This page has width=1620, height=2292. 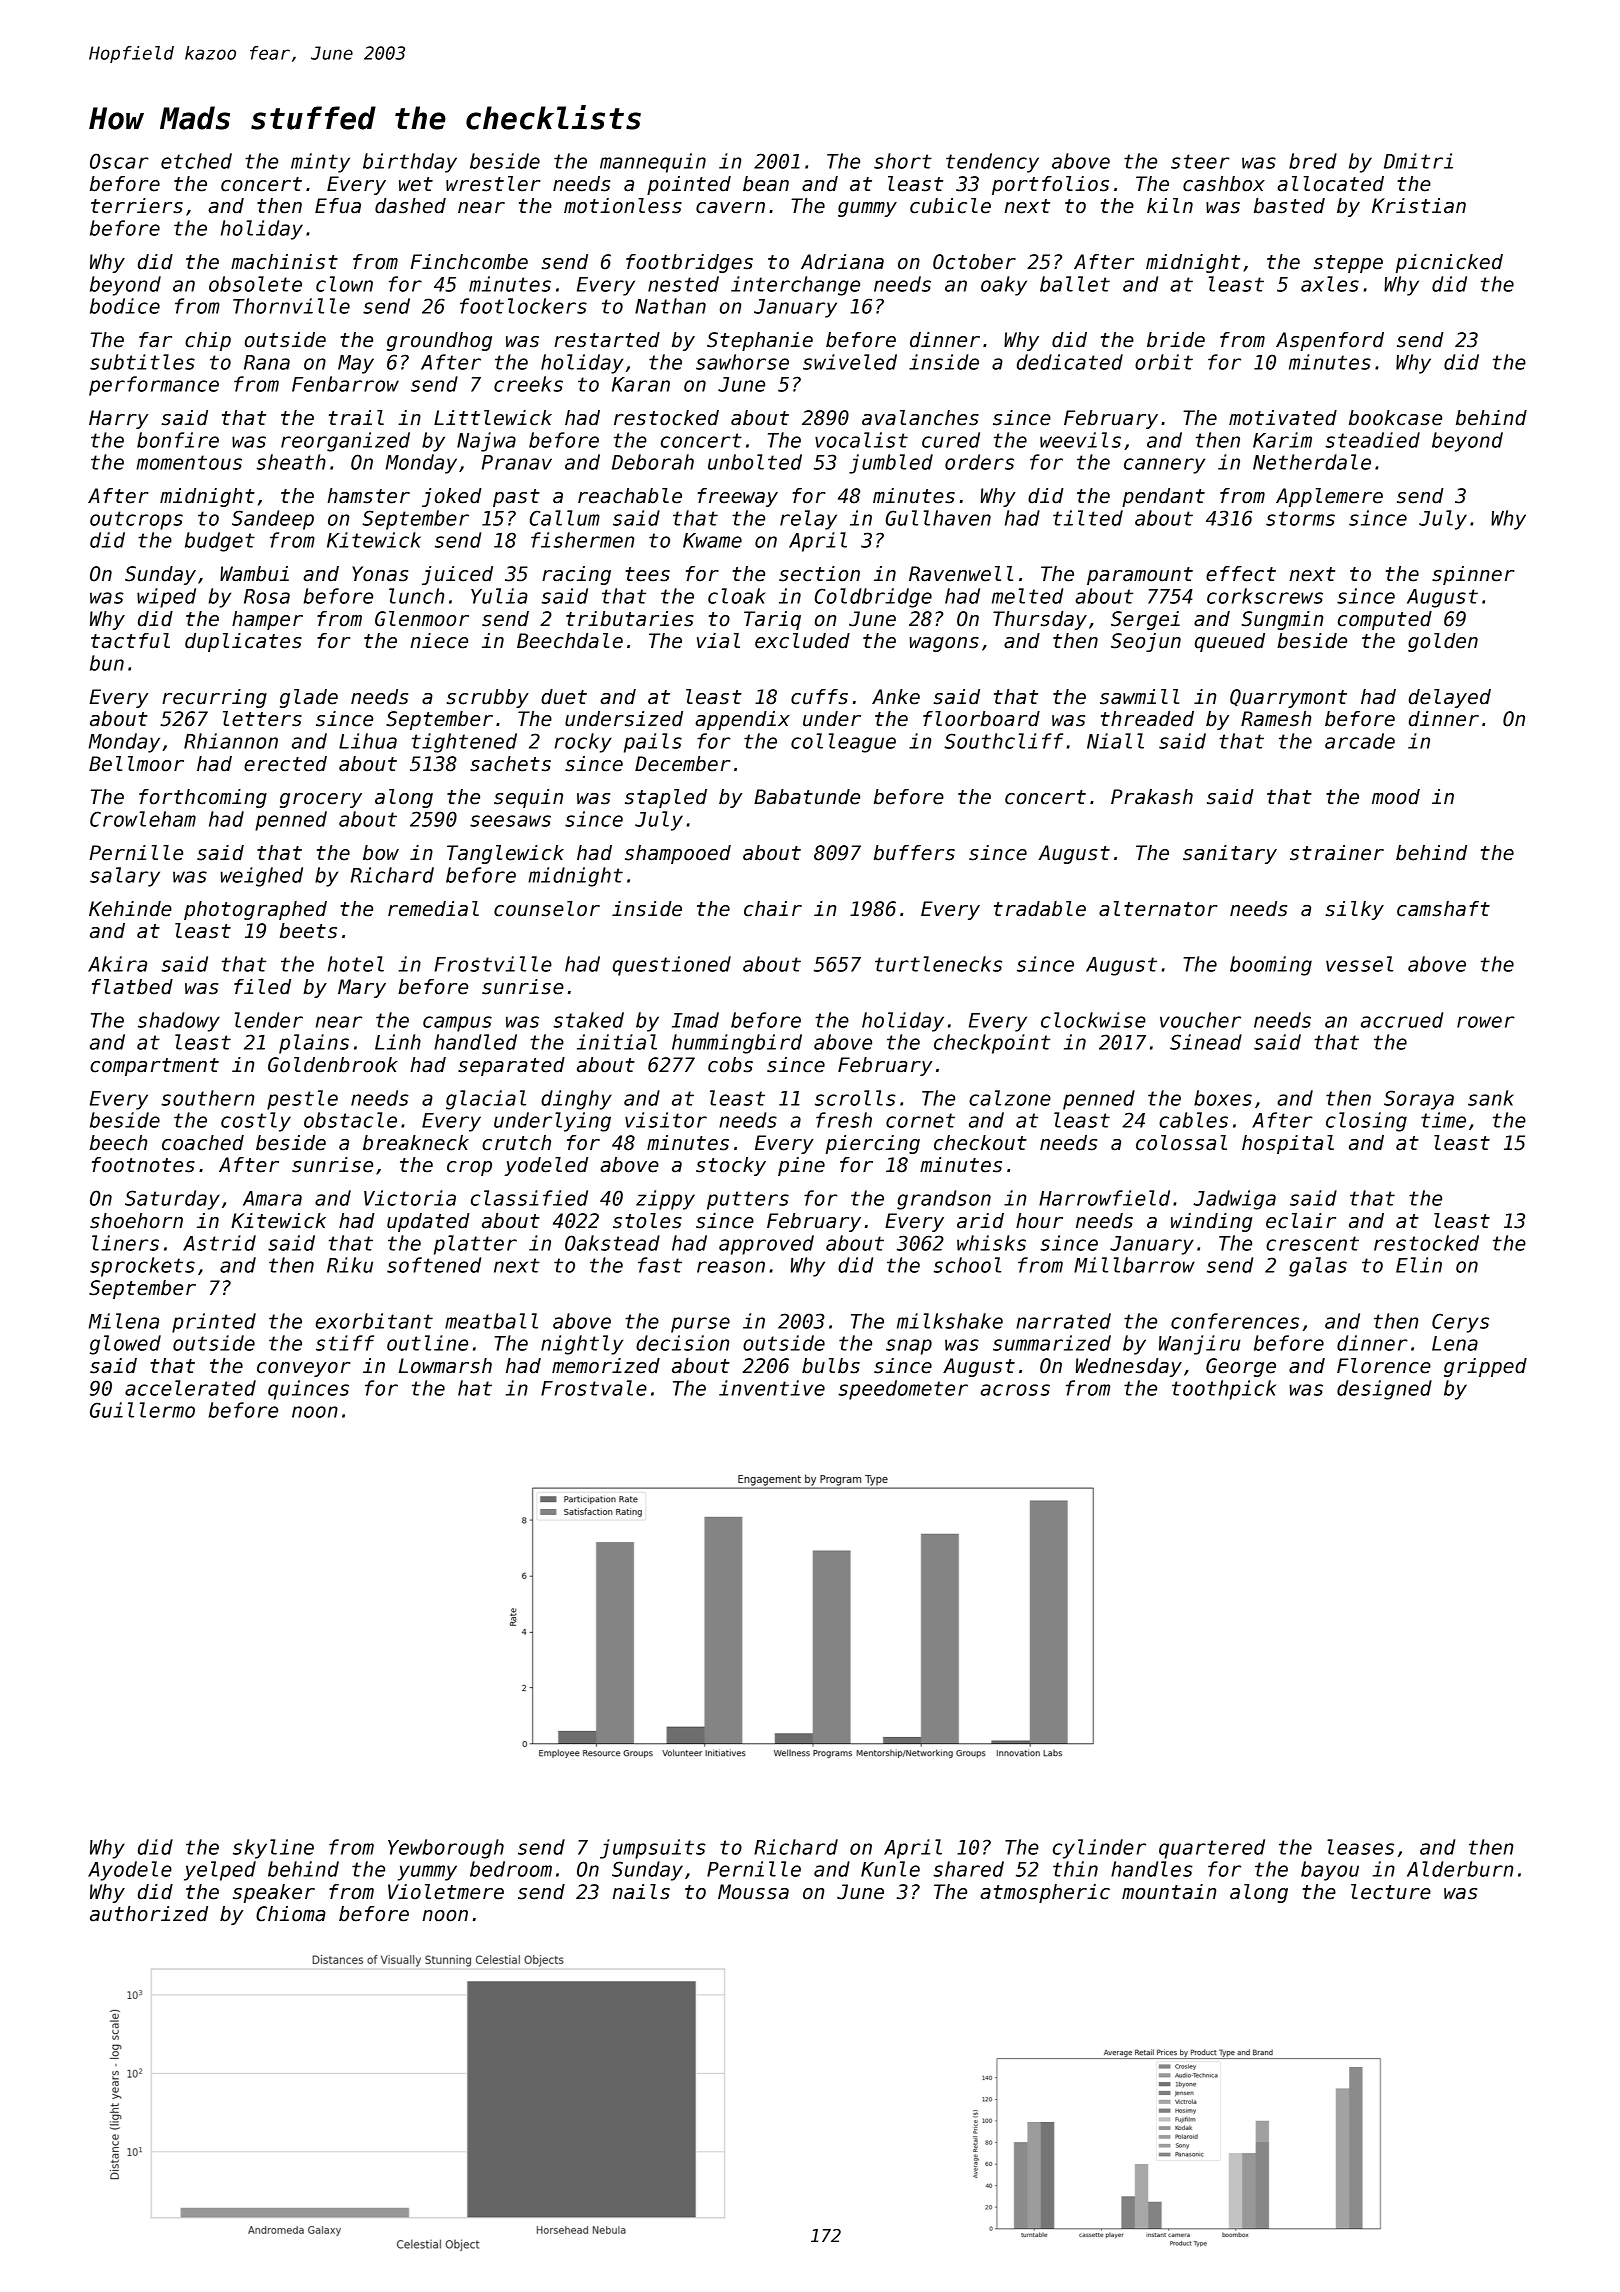 What do you see at coordinates (445, 1366) in the page?
I see `Lowmarsh` at bounding box center [445, 1366].
